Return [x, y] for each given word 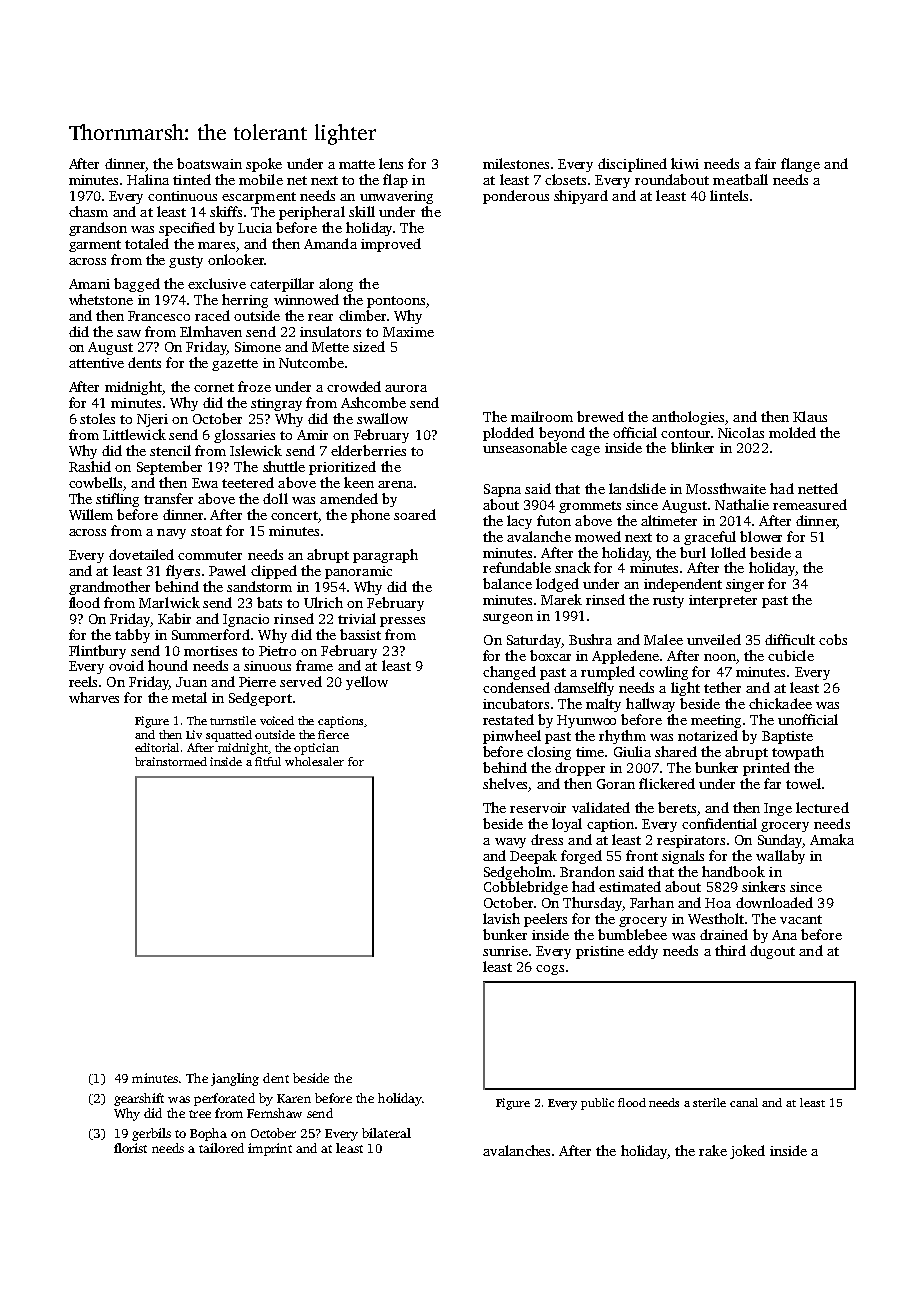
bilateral [386, 1133]
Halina [148, 179]
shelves [505, 783]
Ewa [205, 483]
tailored [221, 1148]
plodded [508, 434]
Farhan [652, 902]
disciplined [632, 165]
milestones [516, 163]
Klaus [810, 416]
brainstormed [171, 761]
